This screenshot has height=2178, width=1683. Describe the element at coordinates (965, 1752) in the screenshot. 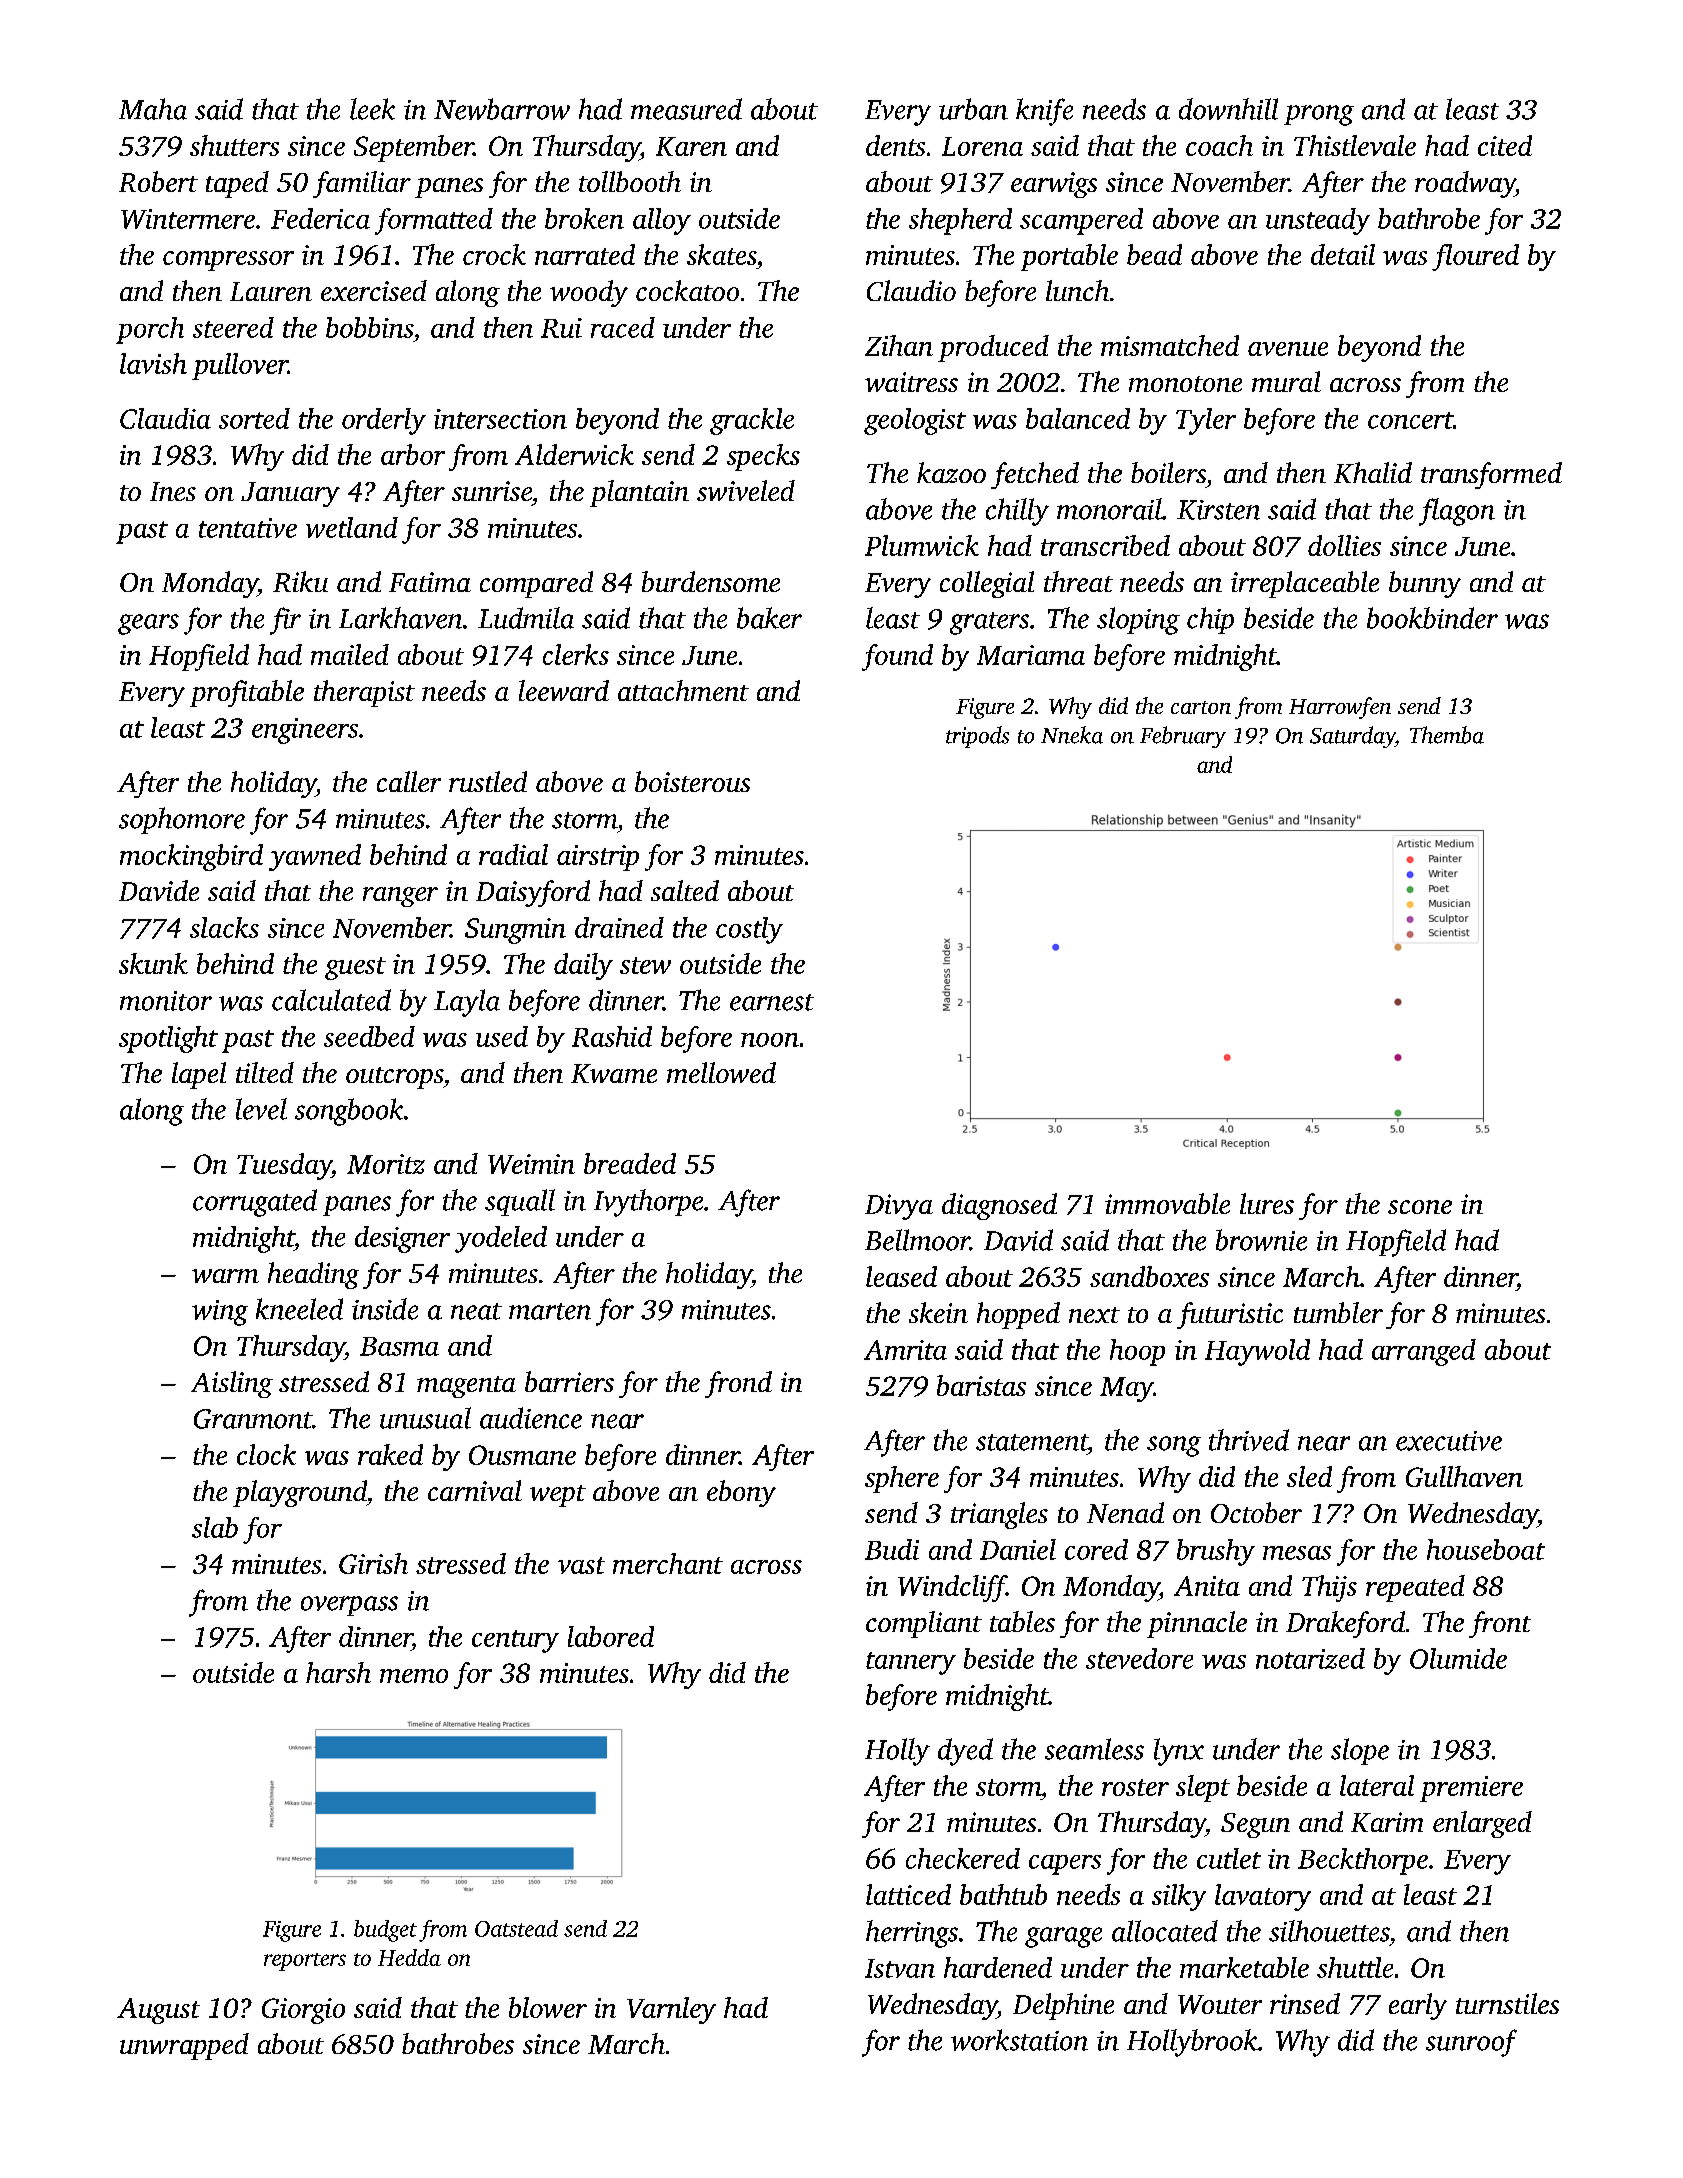

I see `dyed` at that location.
